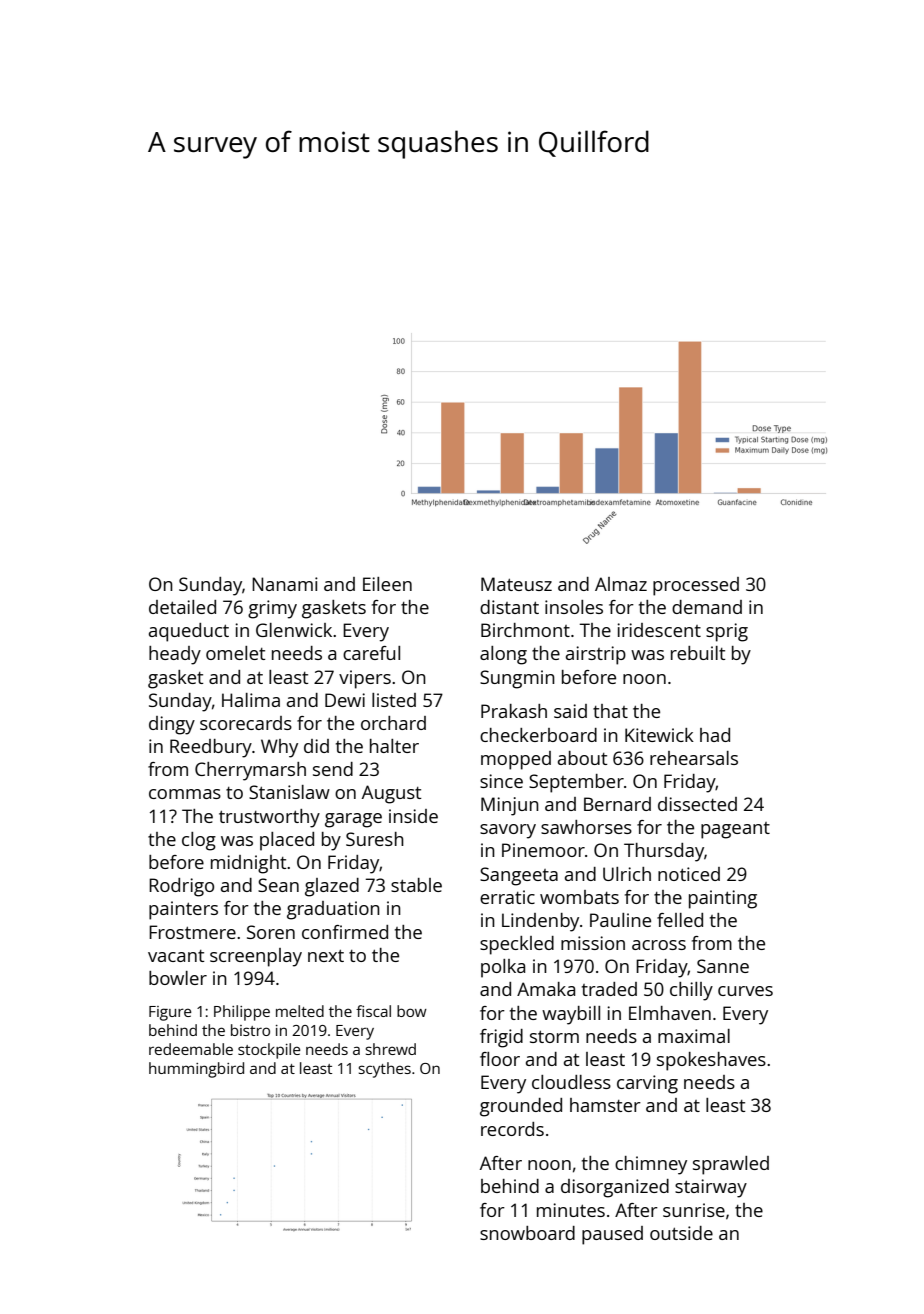 The image size is (924, 1314). Describe the element at coordinates (696, 586) in the page. I see `processed` at that location.
